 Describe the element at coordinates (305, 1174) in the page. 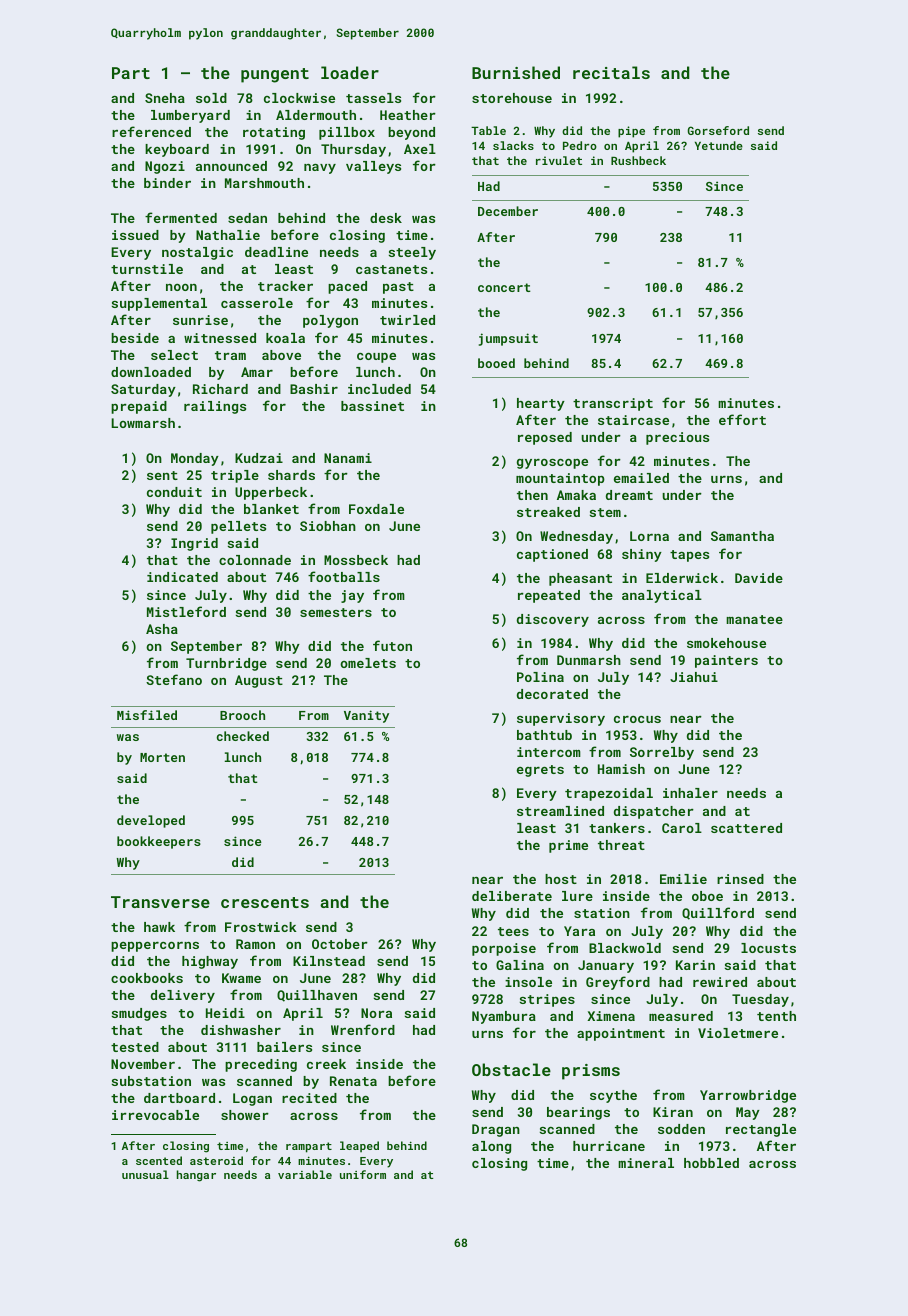

I see `variable` at that location.
